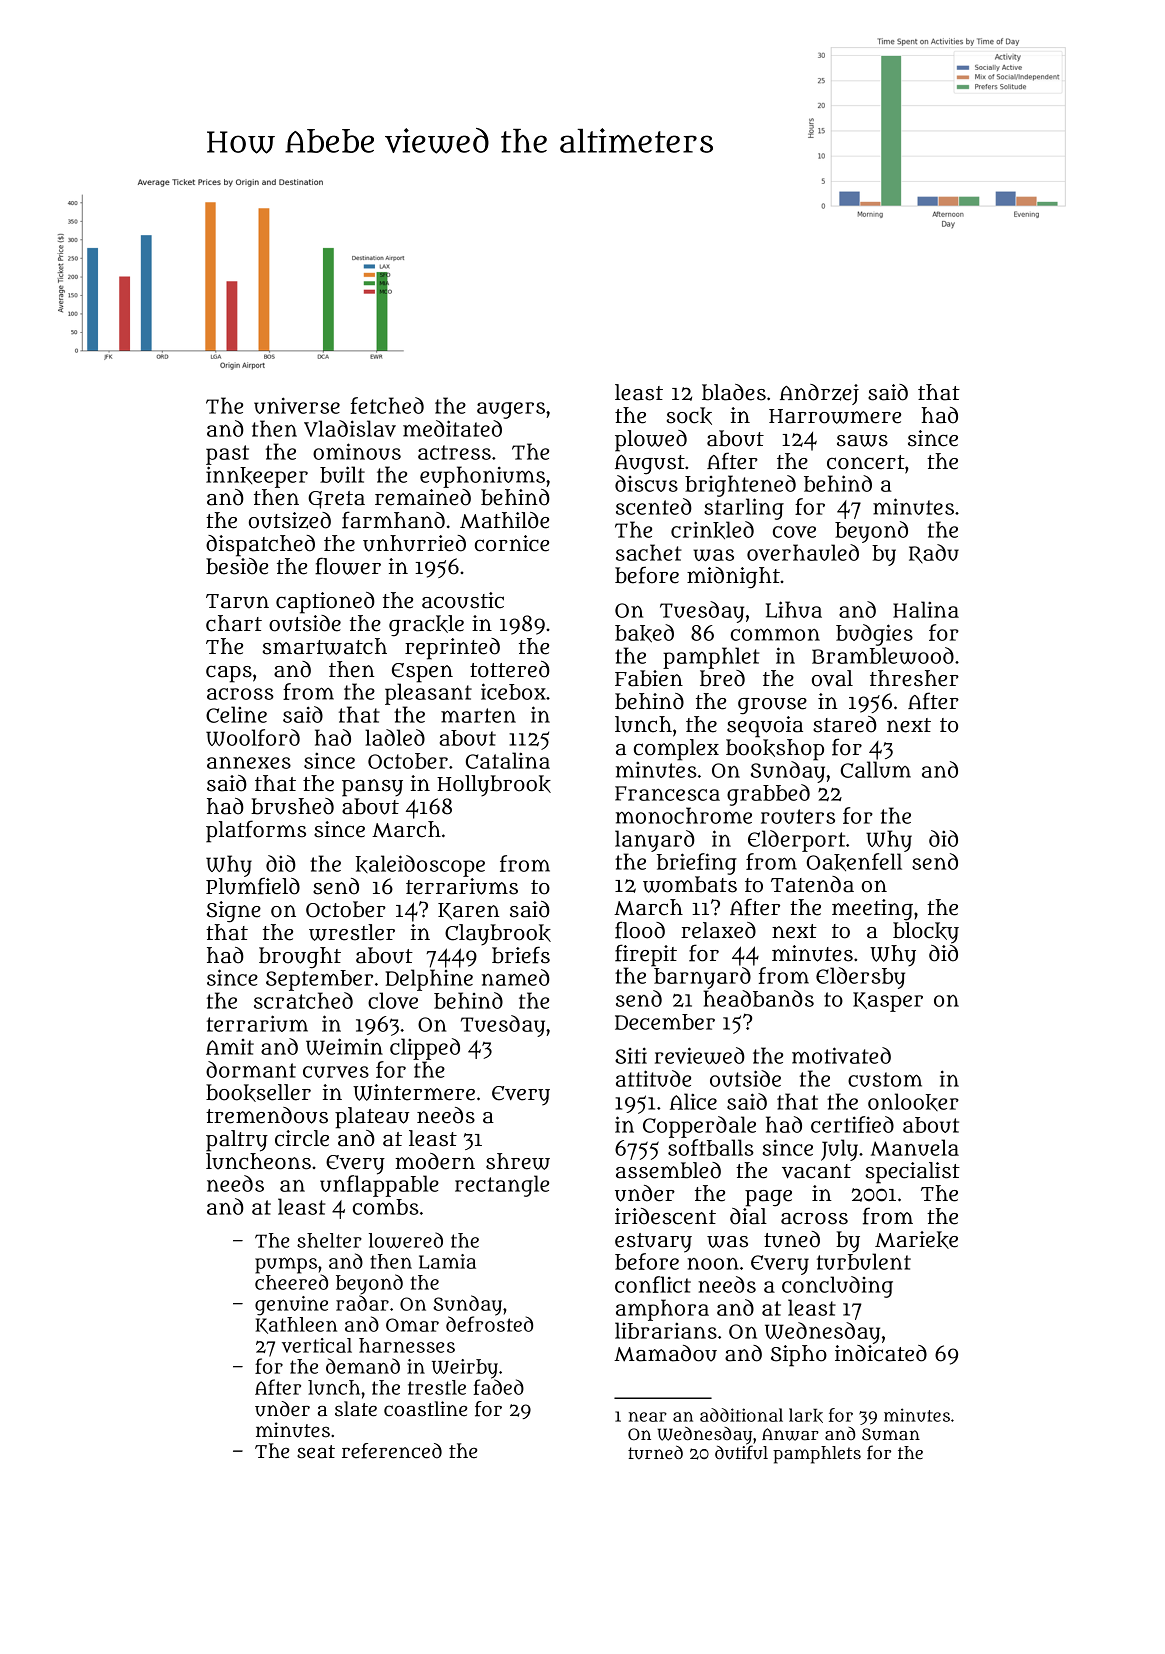  What do you see at coordinates (504, 520) in the screenshot?
I see `Mathilde` at bounding box center [504, 520].
